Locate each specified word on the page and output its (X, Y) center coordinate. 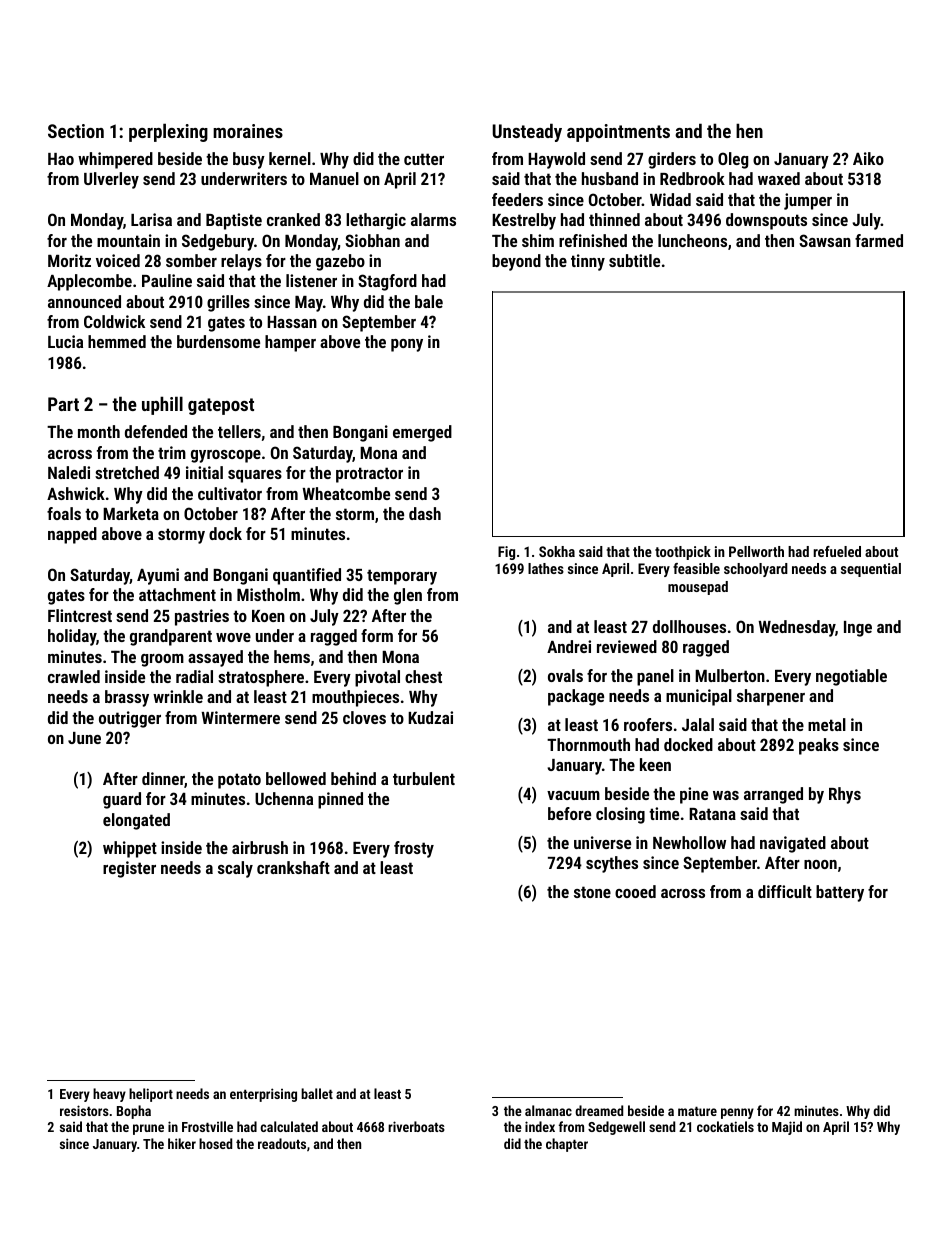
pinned (340, 800)
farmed (879, 240)
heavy (109, 1095)
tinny (588, 262)
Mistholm (268, 594)
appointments (618, 133)
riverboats (416, 1126)
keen (655, 764)
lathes (546, 568)
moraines (248, 131)
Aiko (868, 158)
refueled (837, 551)
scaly (235, 869)
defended (156, 431)
